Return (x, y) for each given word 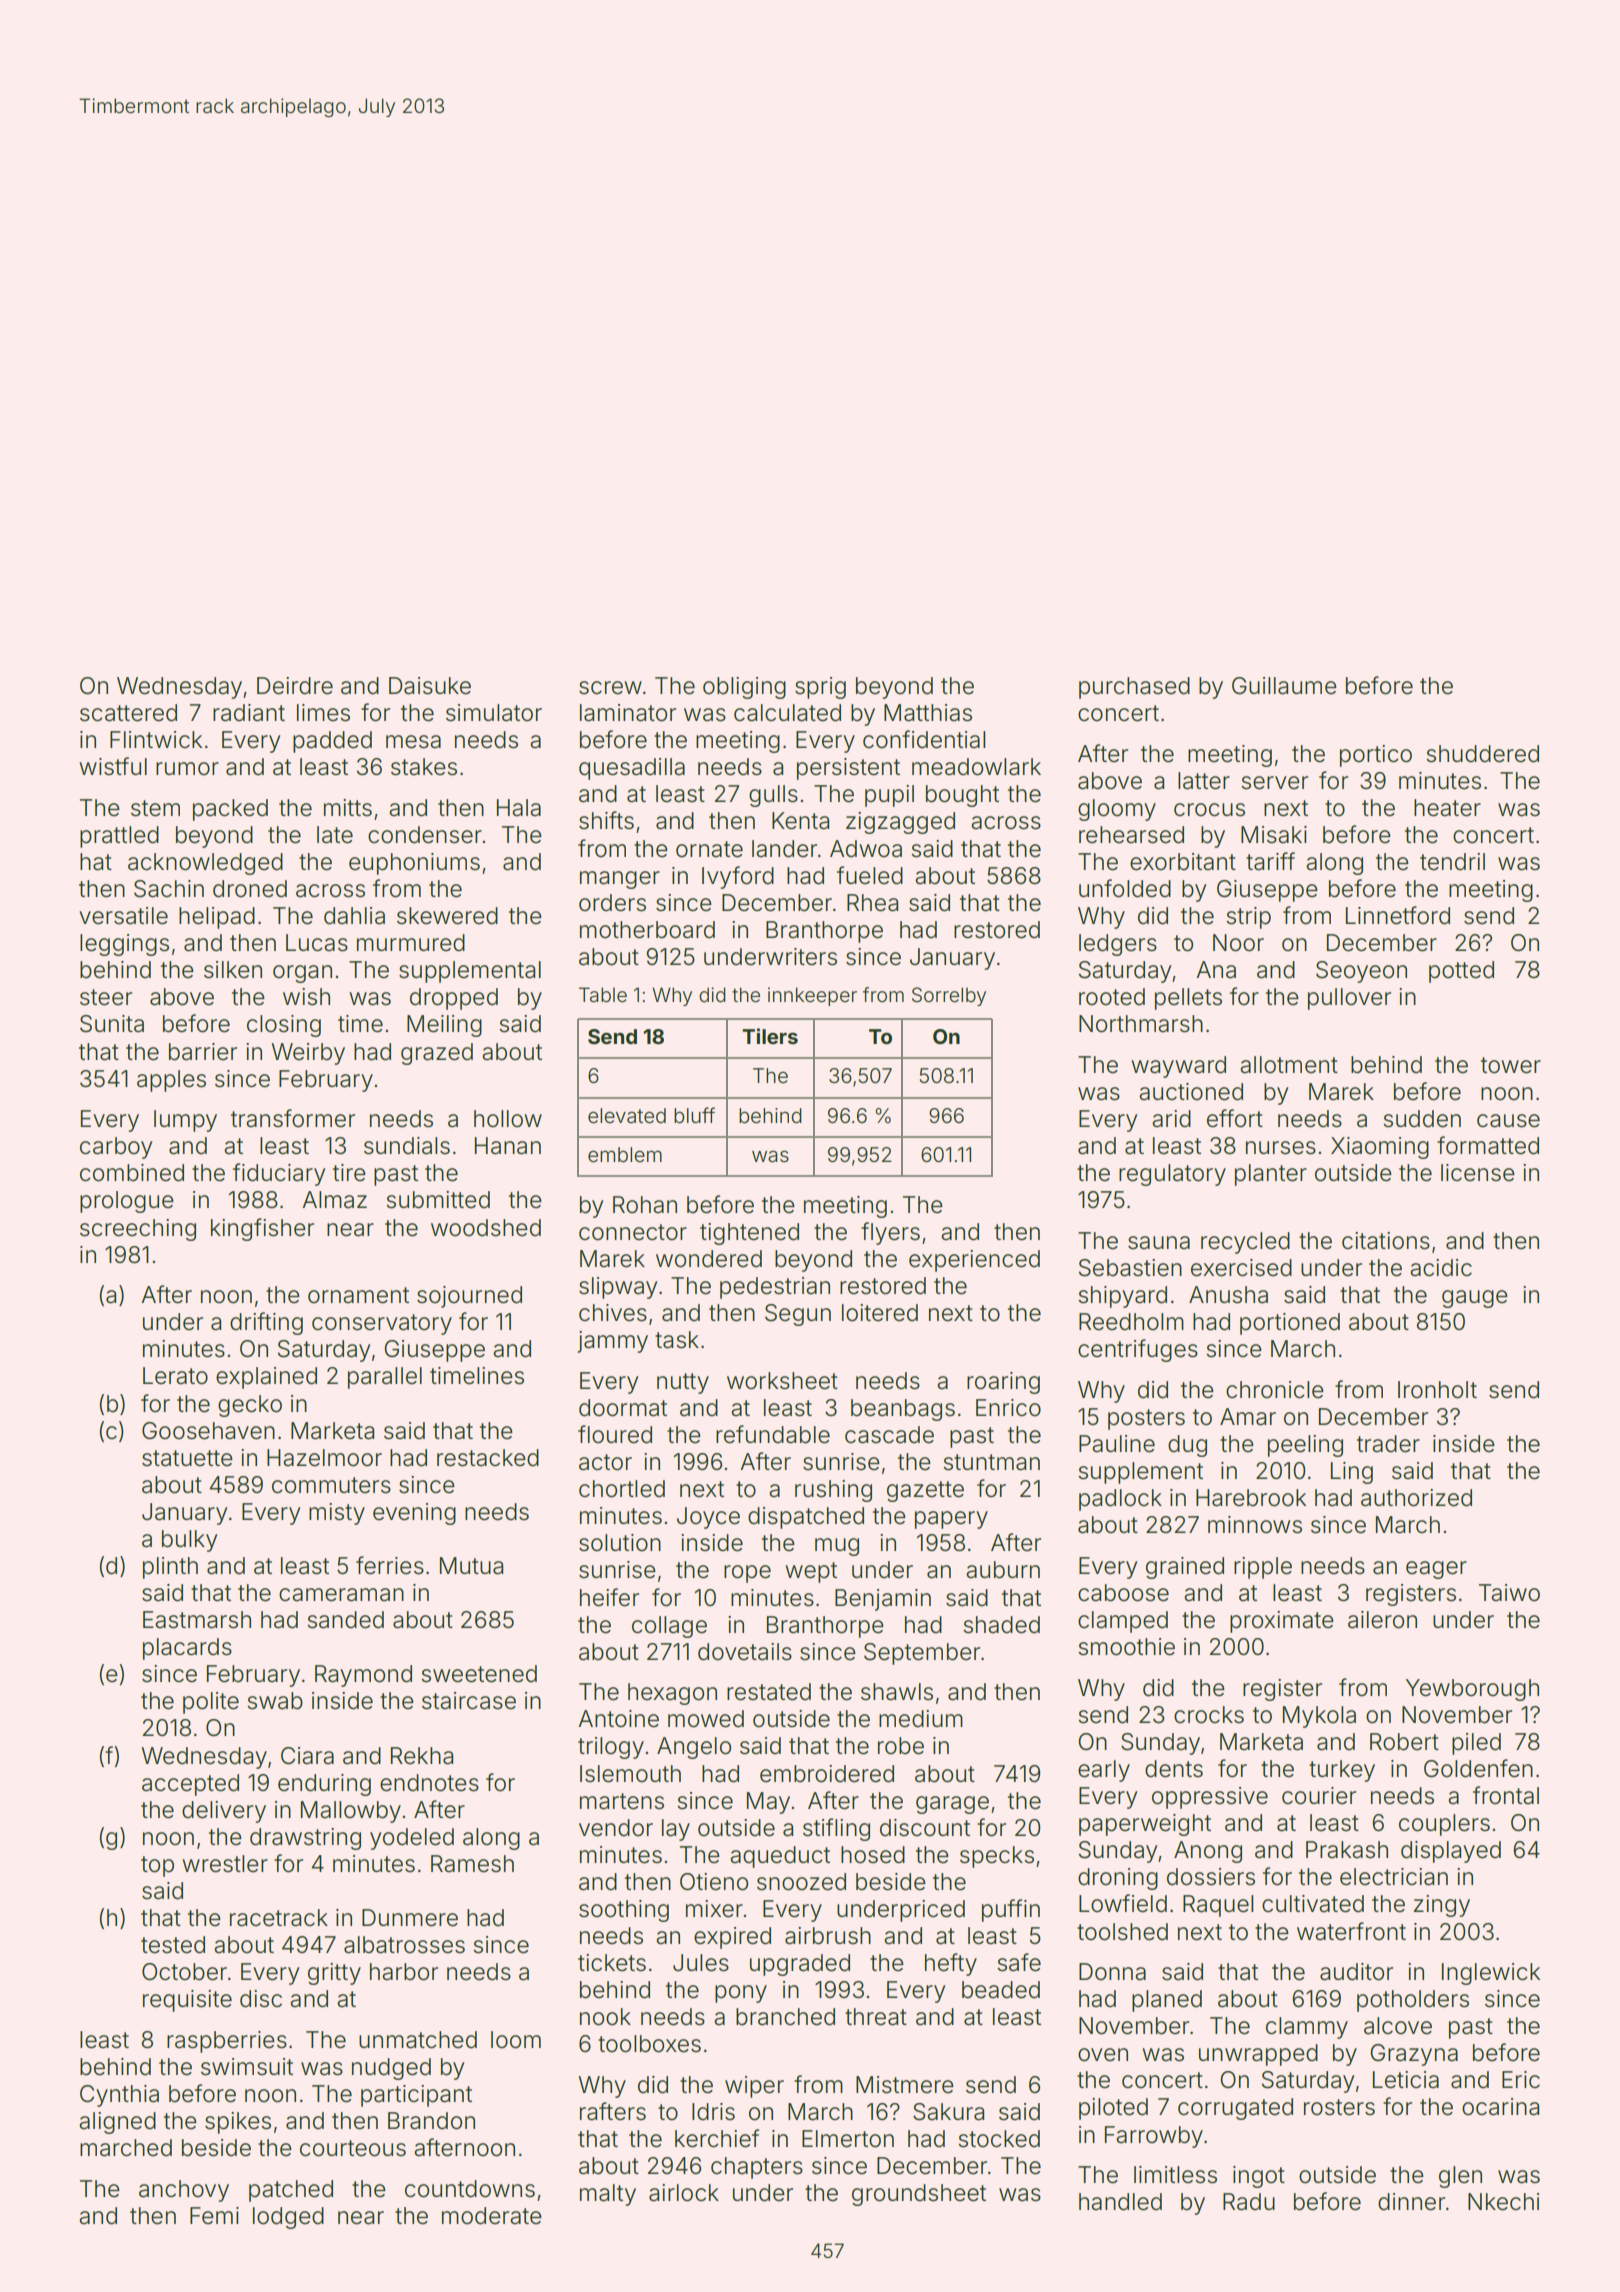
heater (1447, 808)
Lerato (175, 1376)
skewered (447, 916)
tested (173, 1945)
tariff (1270, 861)
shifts (606, 820)
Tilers (770, 1036)
